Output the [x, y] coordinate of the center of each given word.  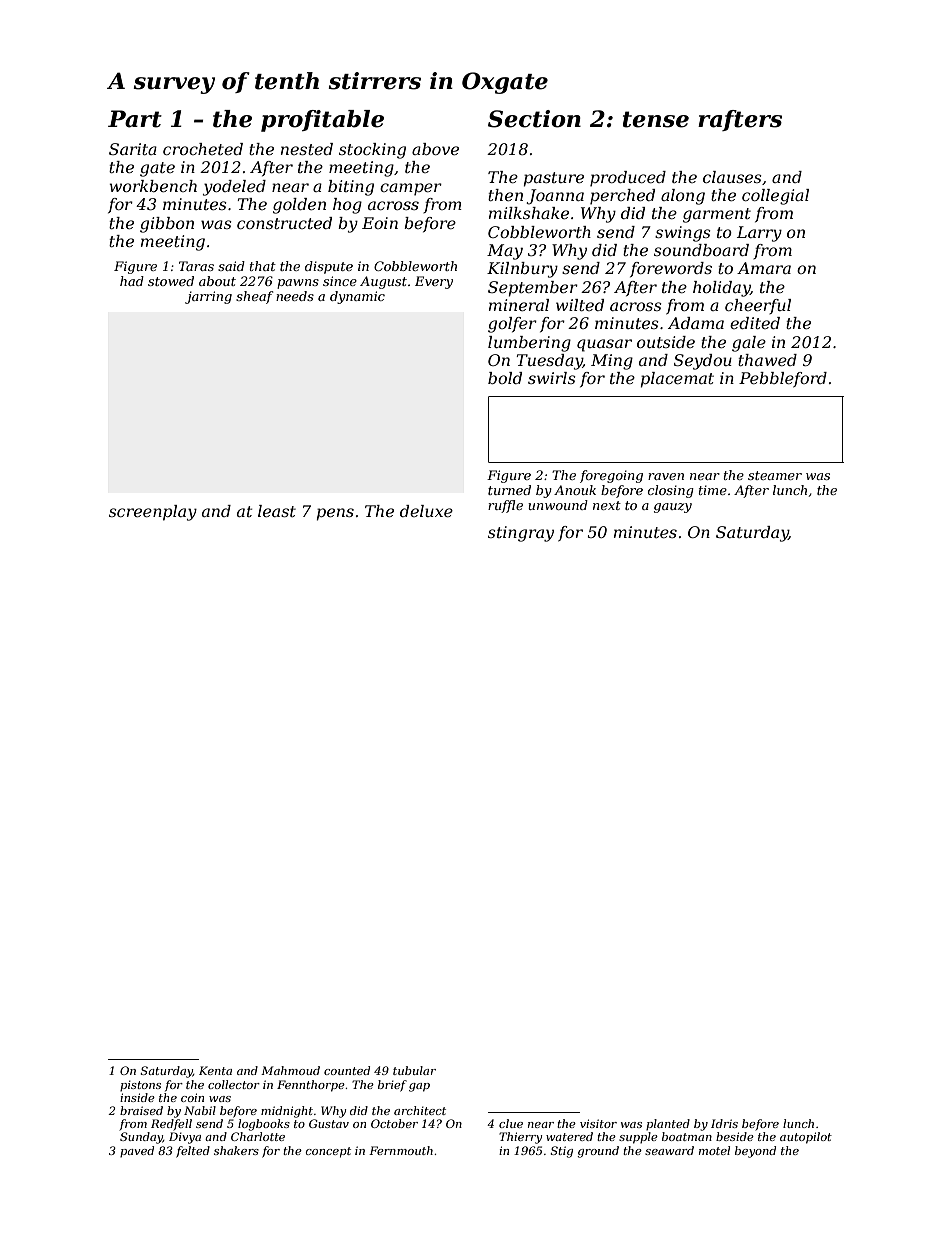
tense [656, 119]
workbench [153, 186]
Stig [562, 1152]
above [435, 149]
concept [328, 1152]
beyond [755, 1152]
